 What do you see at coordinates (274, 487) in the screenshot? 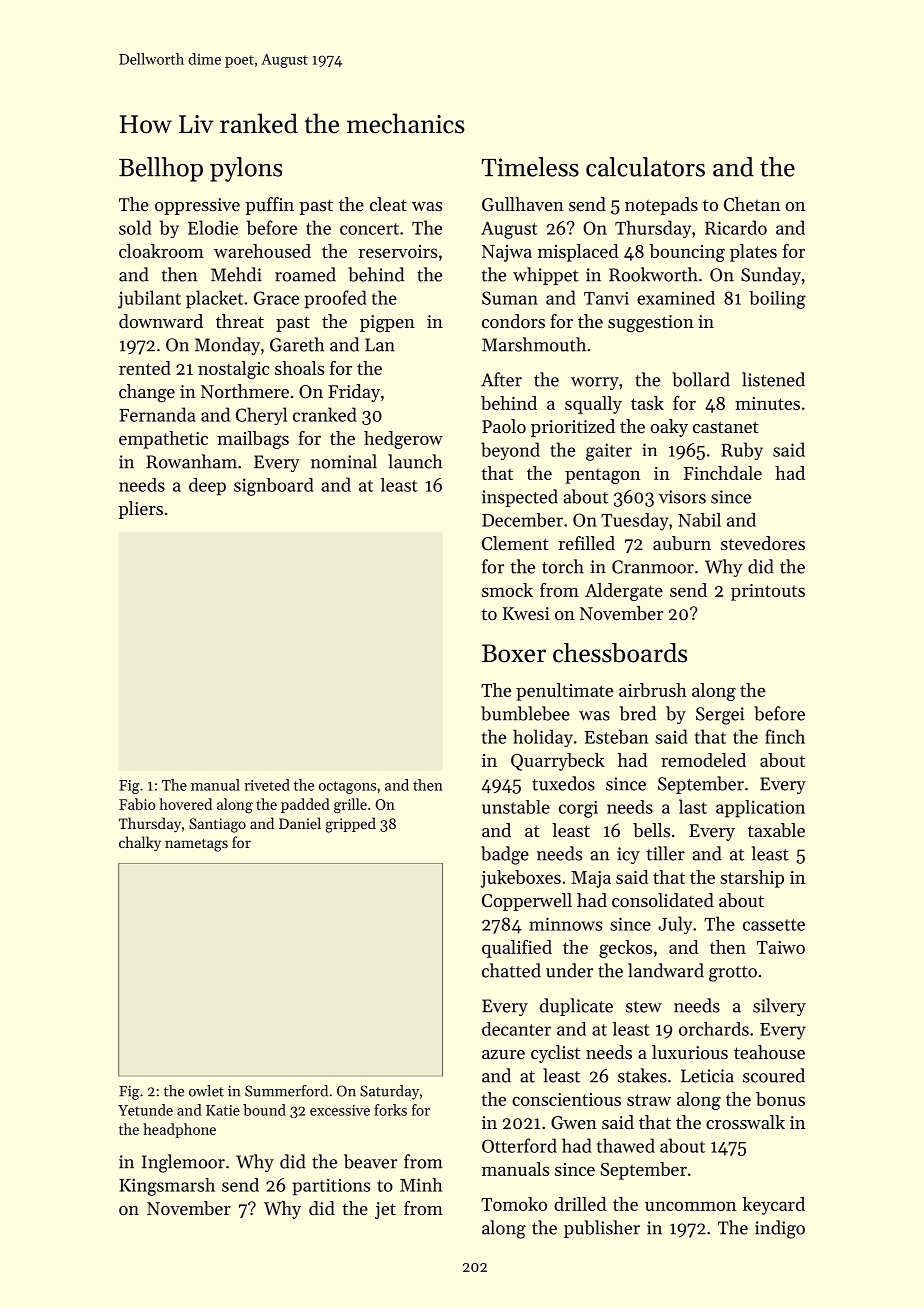
I see `signboard` at bounding box center [274, 487].
